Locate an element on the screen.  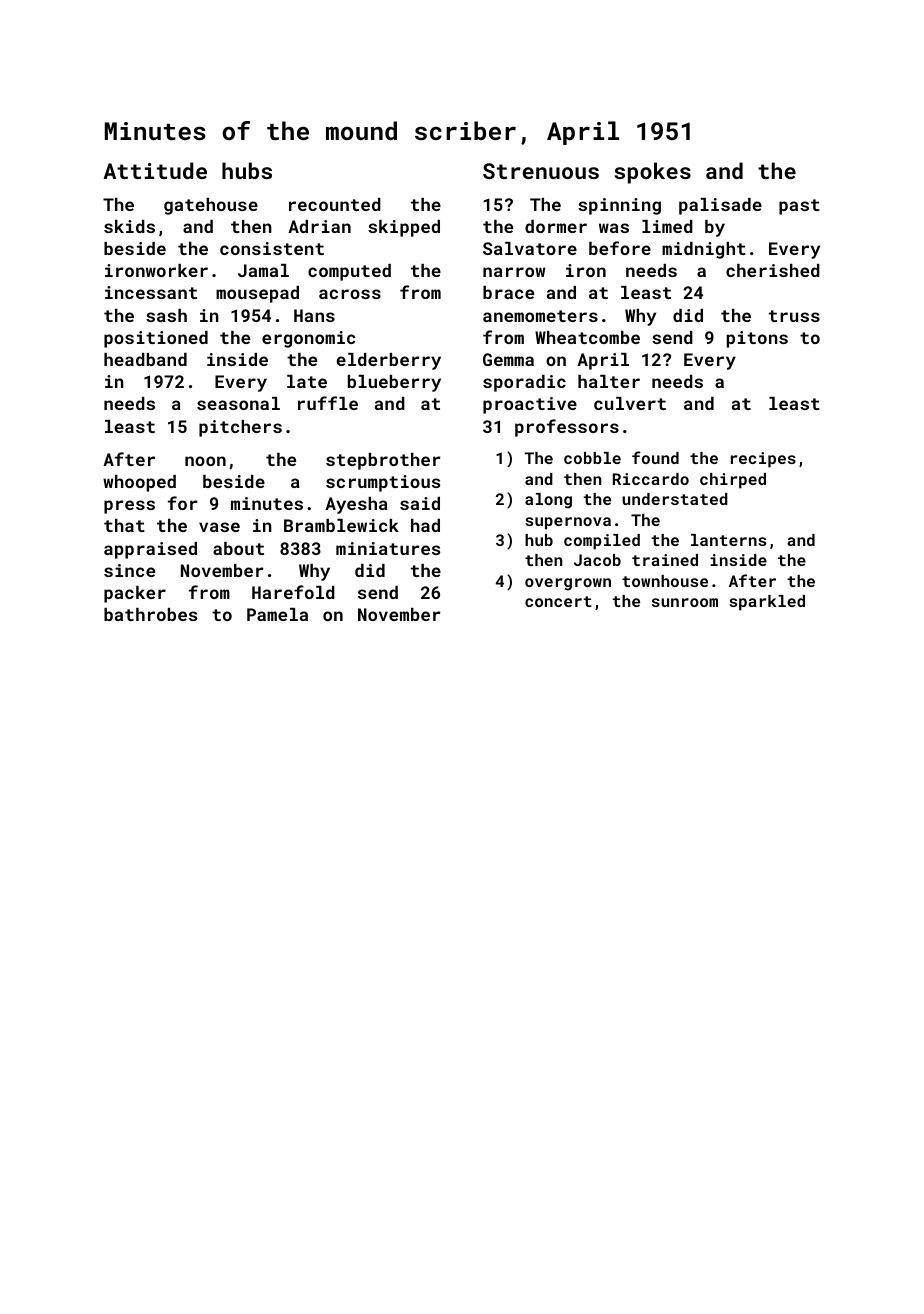
recounted is located at coordinates (335, 204).
